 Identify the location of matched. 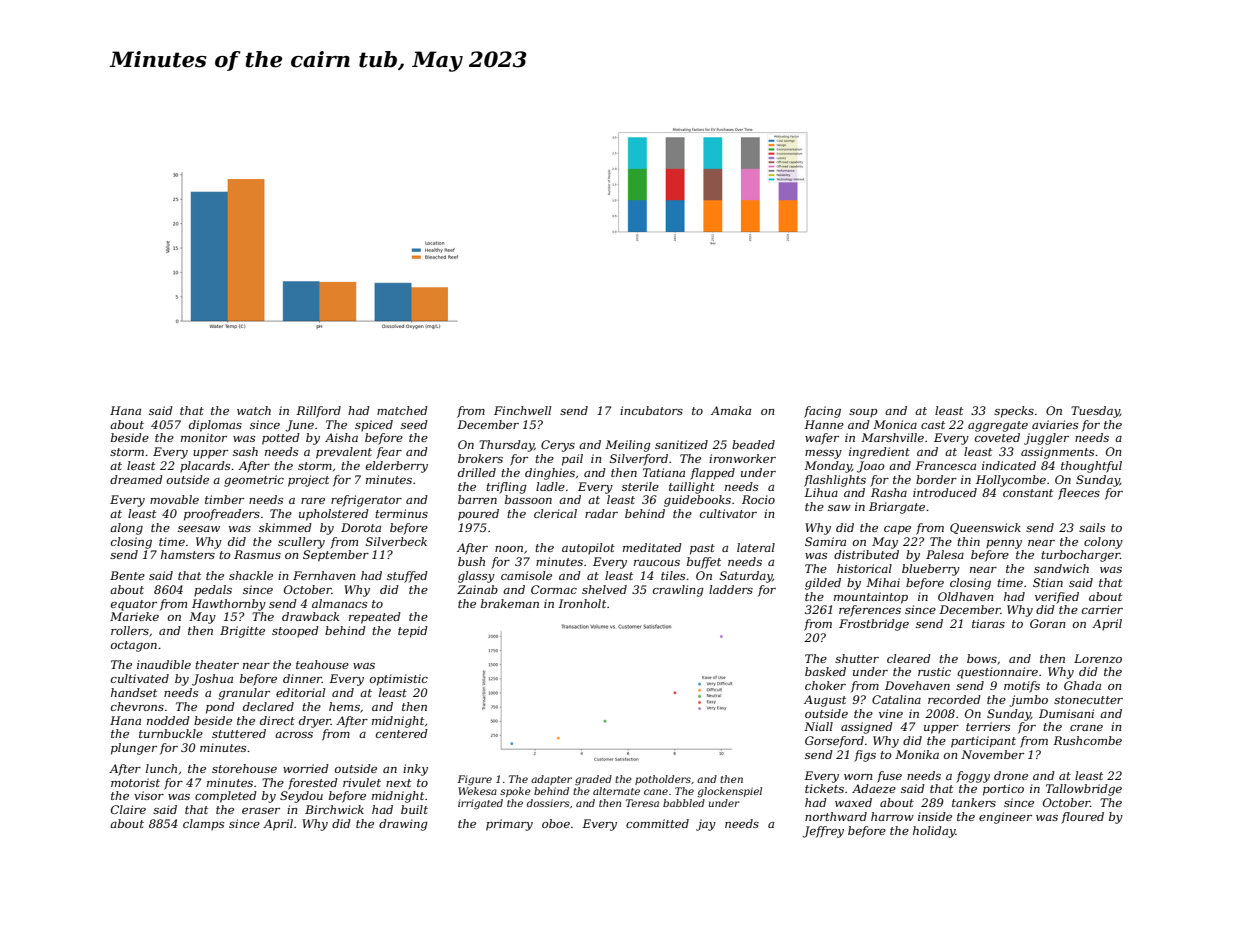
(402, 410).
